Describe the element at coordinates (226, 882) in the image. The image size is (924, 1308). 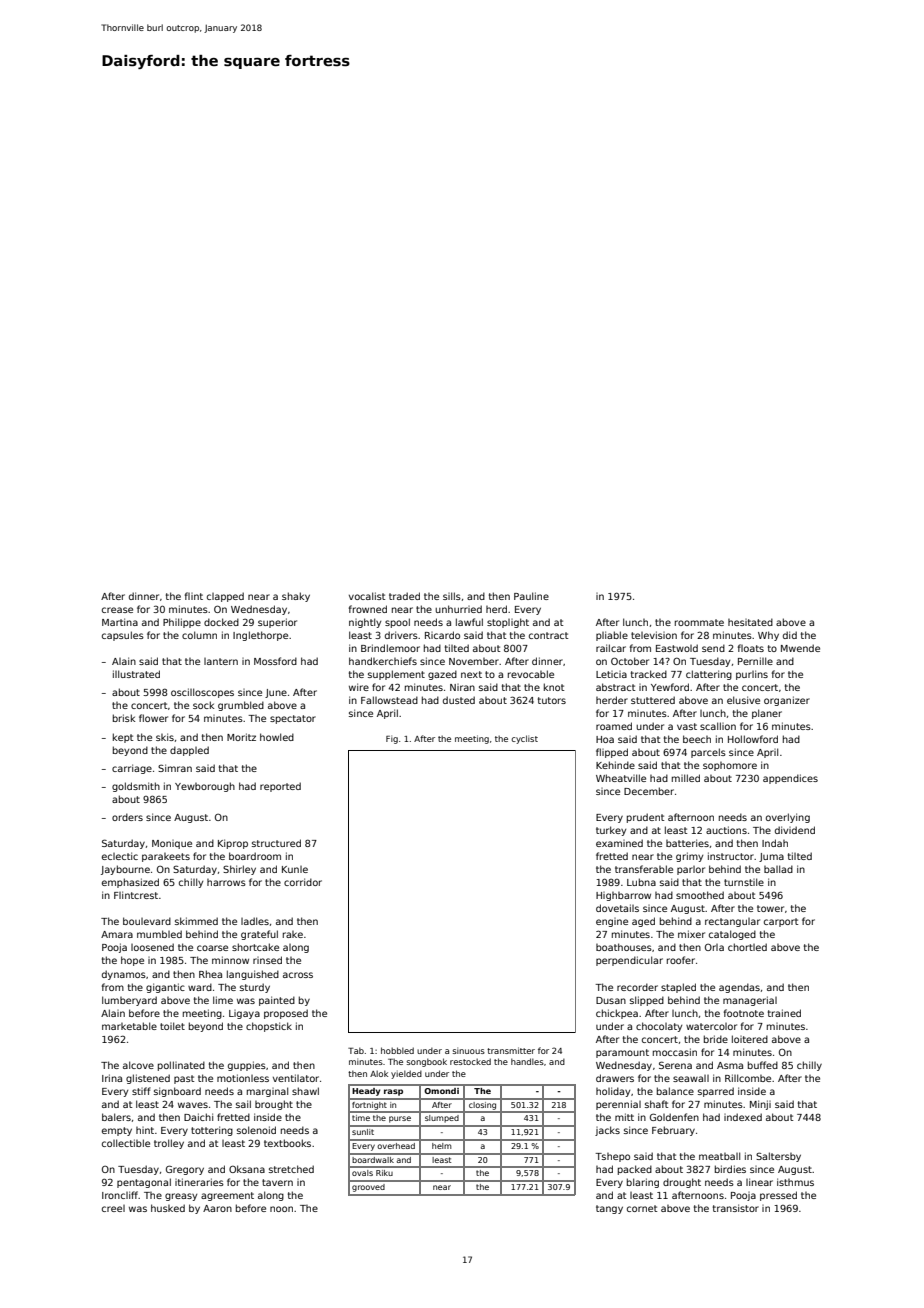
I see `harrows` at that location.
